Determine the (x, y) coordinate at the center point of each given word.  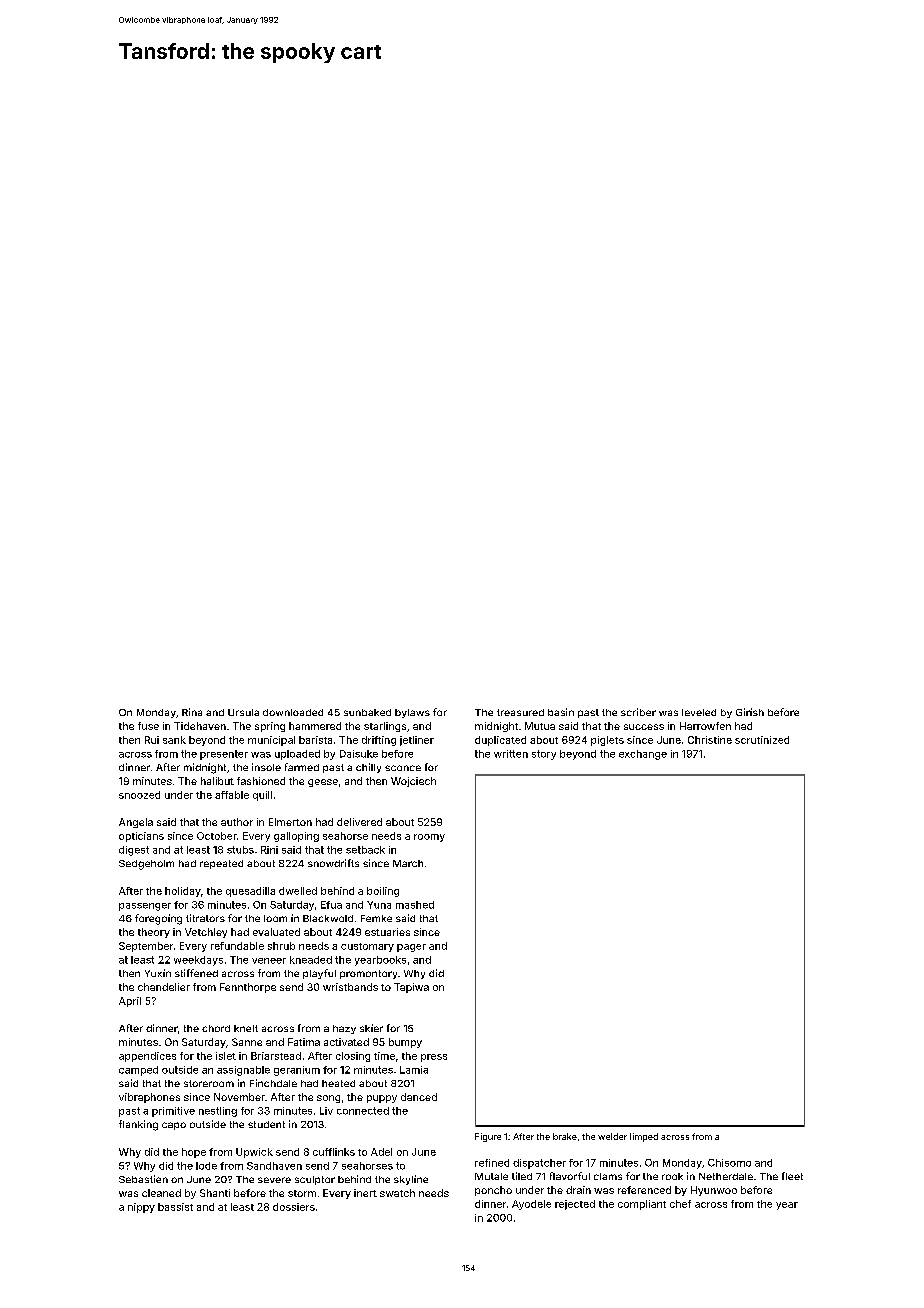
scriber (638, 712)
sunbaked (367, 712)
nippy (141, 1208)
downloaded (293, 712)
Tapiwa (411, 988)
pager (411, 948)
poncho (493, 1191)
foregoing (158, 919)
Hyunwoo (714, 1191)
